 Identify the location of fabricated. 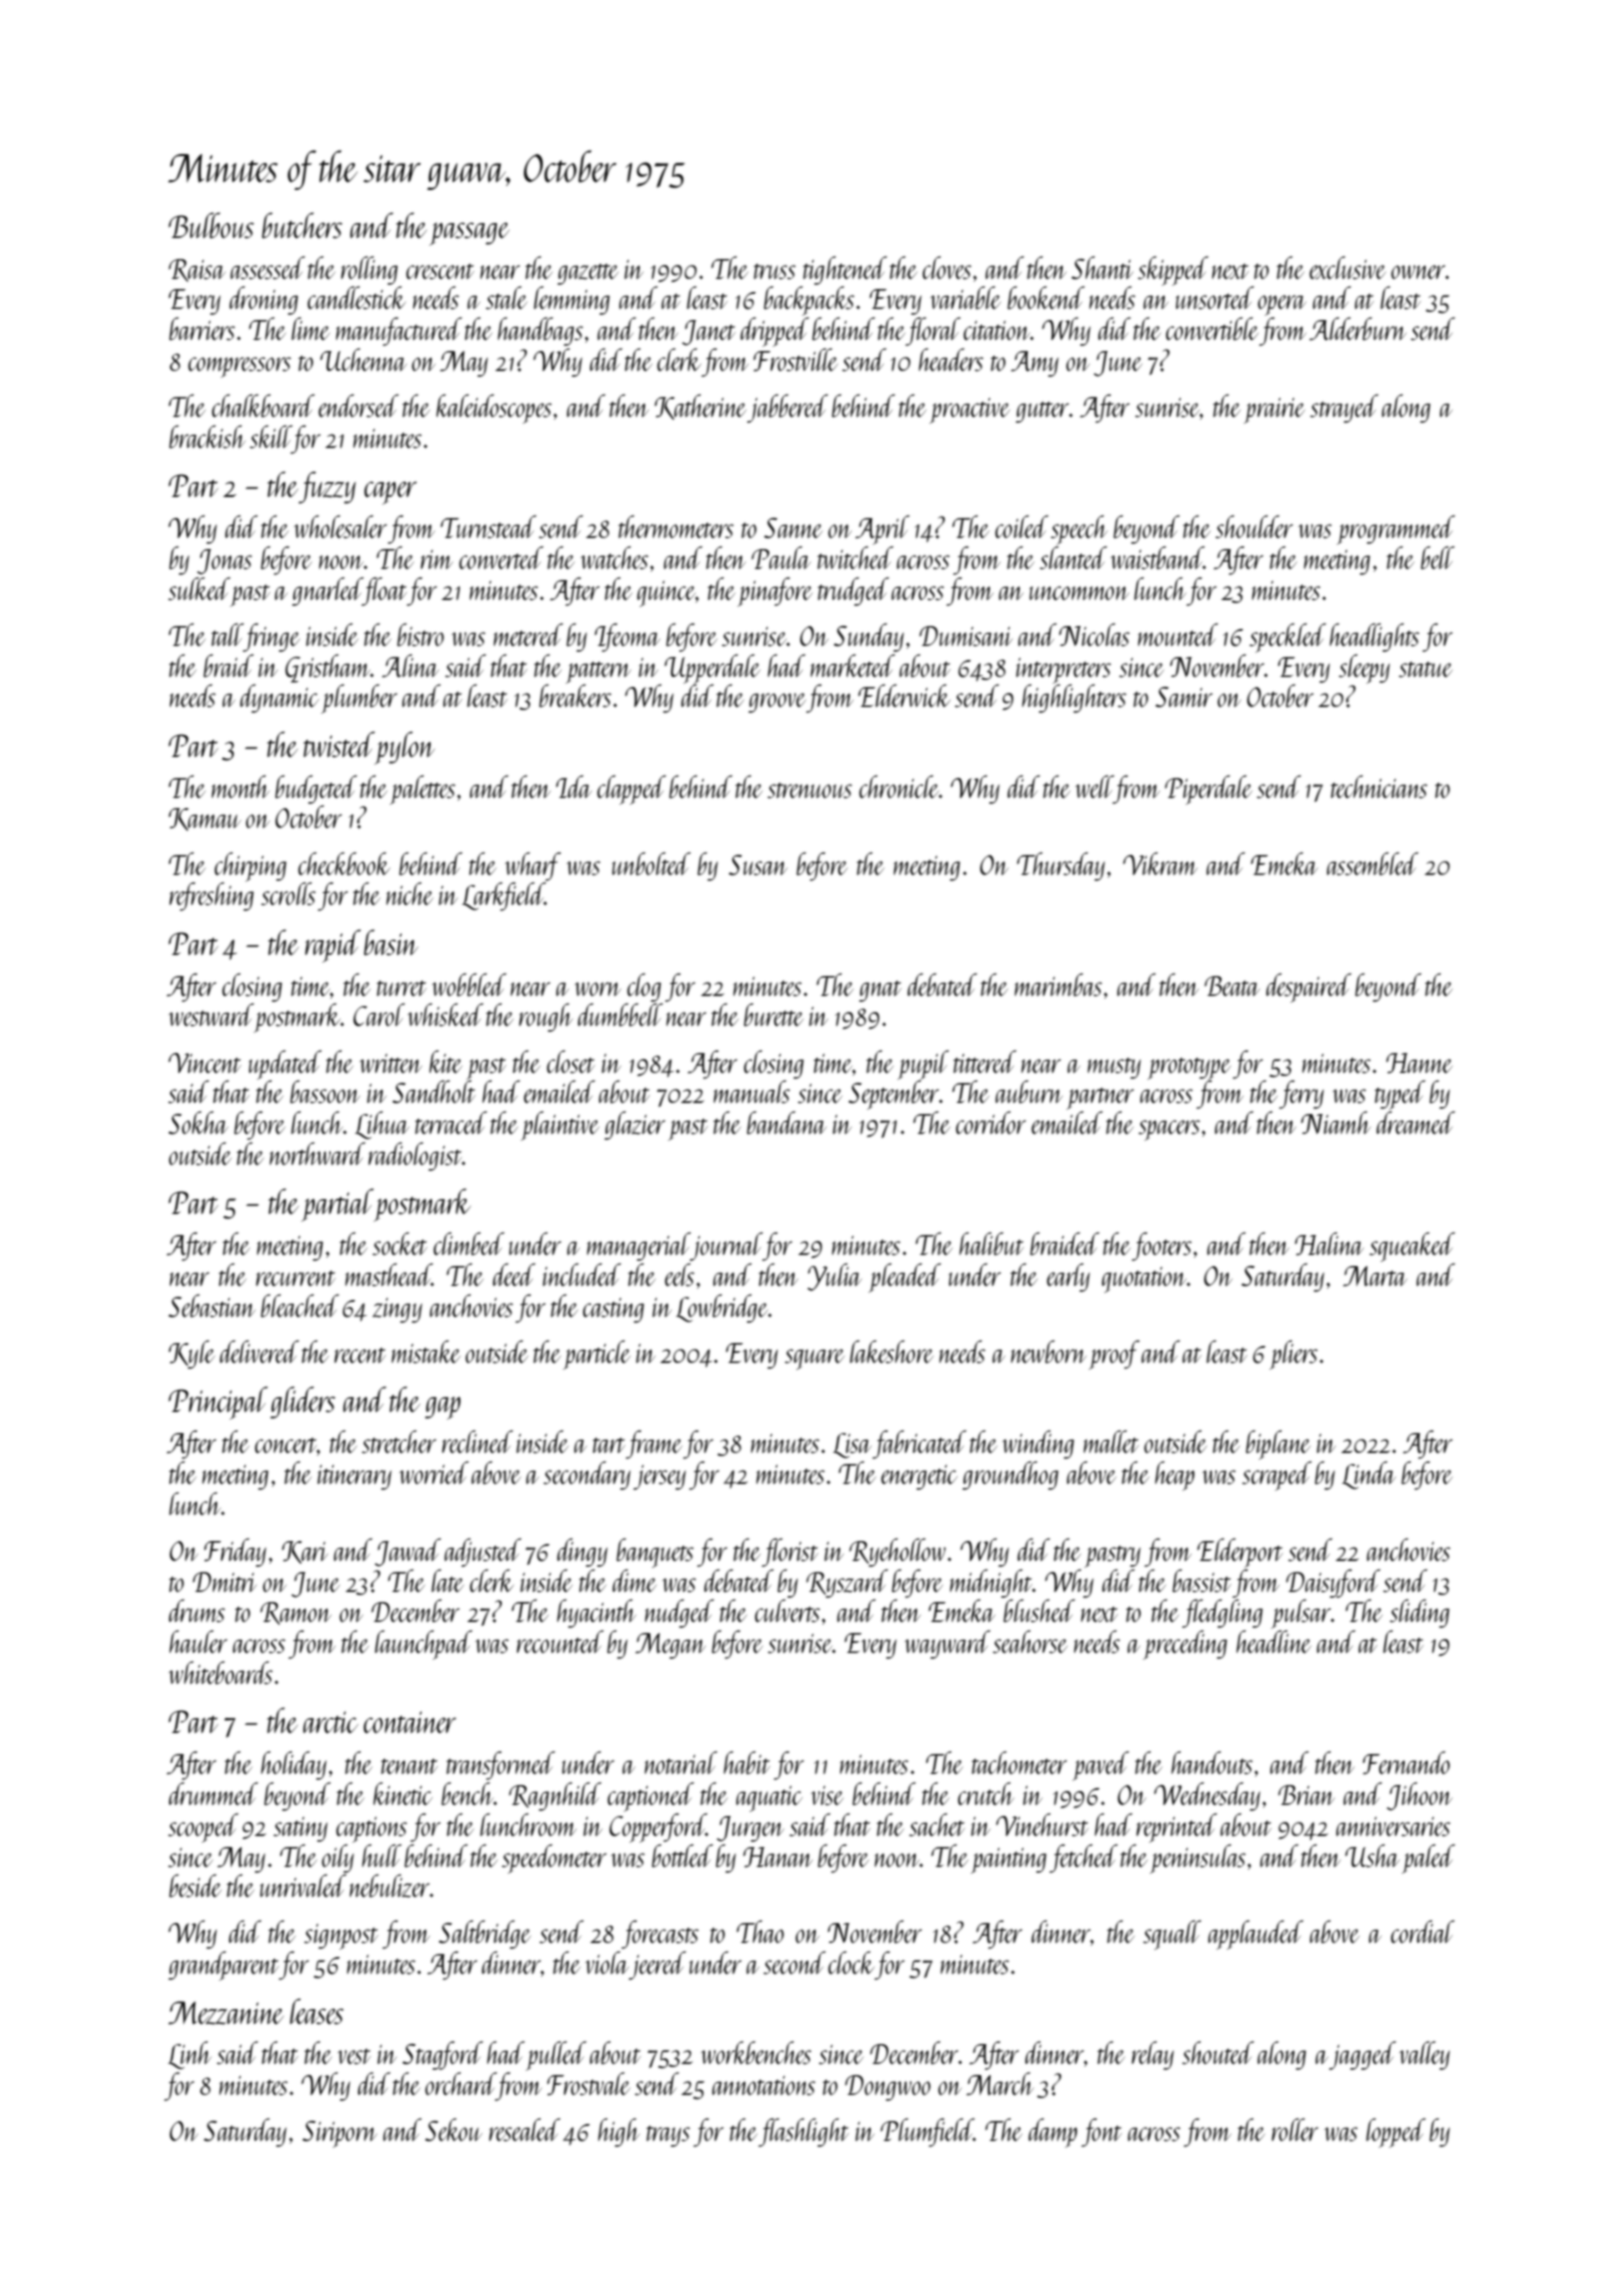
(919, 1444).
